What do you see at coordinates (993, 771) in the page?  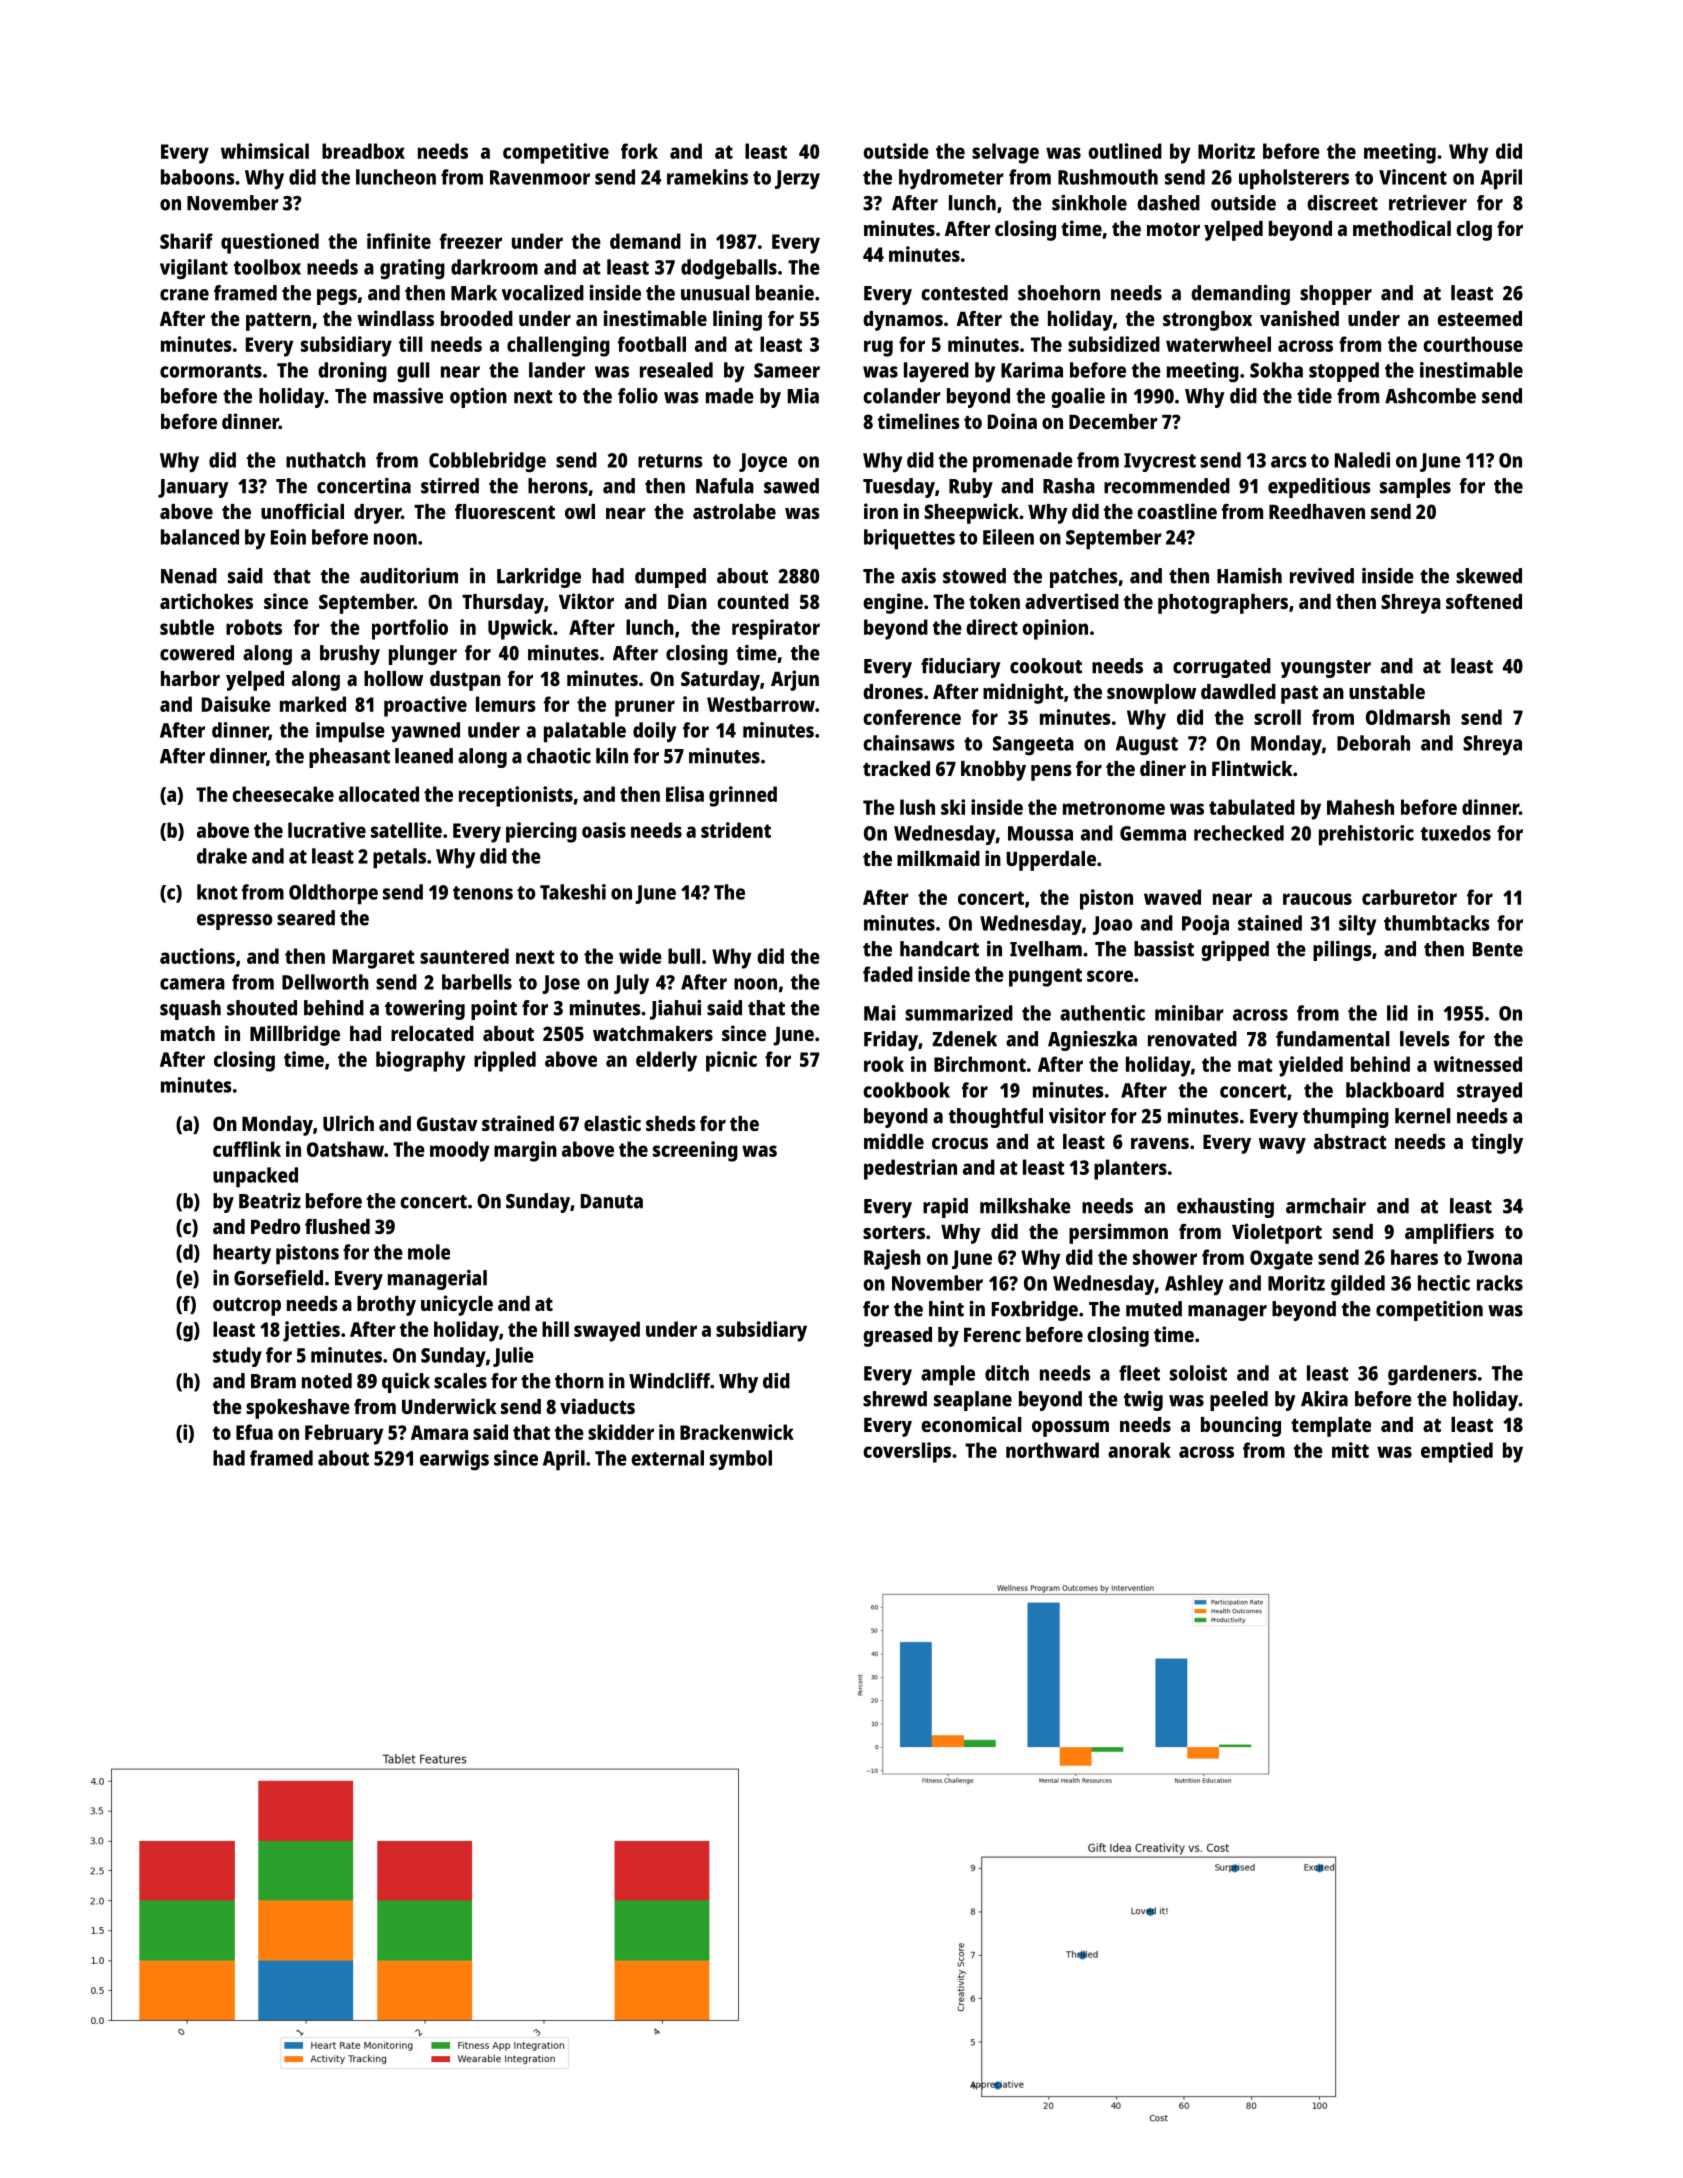 I see `knobby` at bounding box center [993, 771].
